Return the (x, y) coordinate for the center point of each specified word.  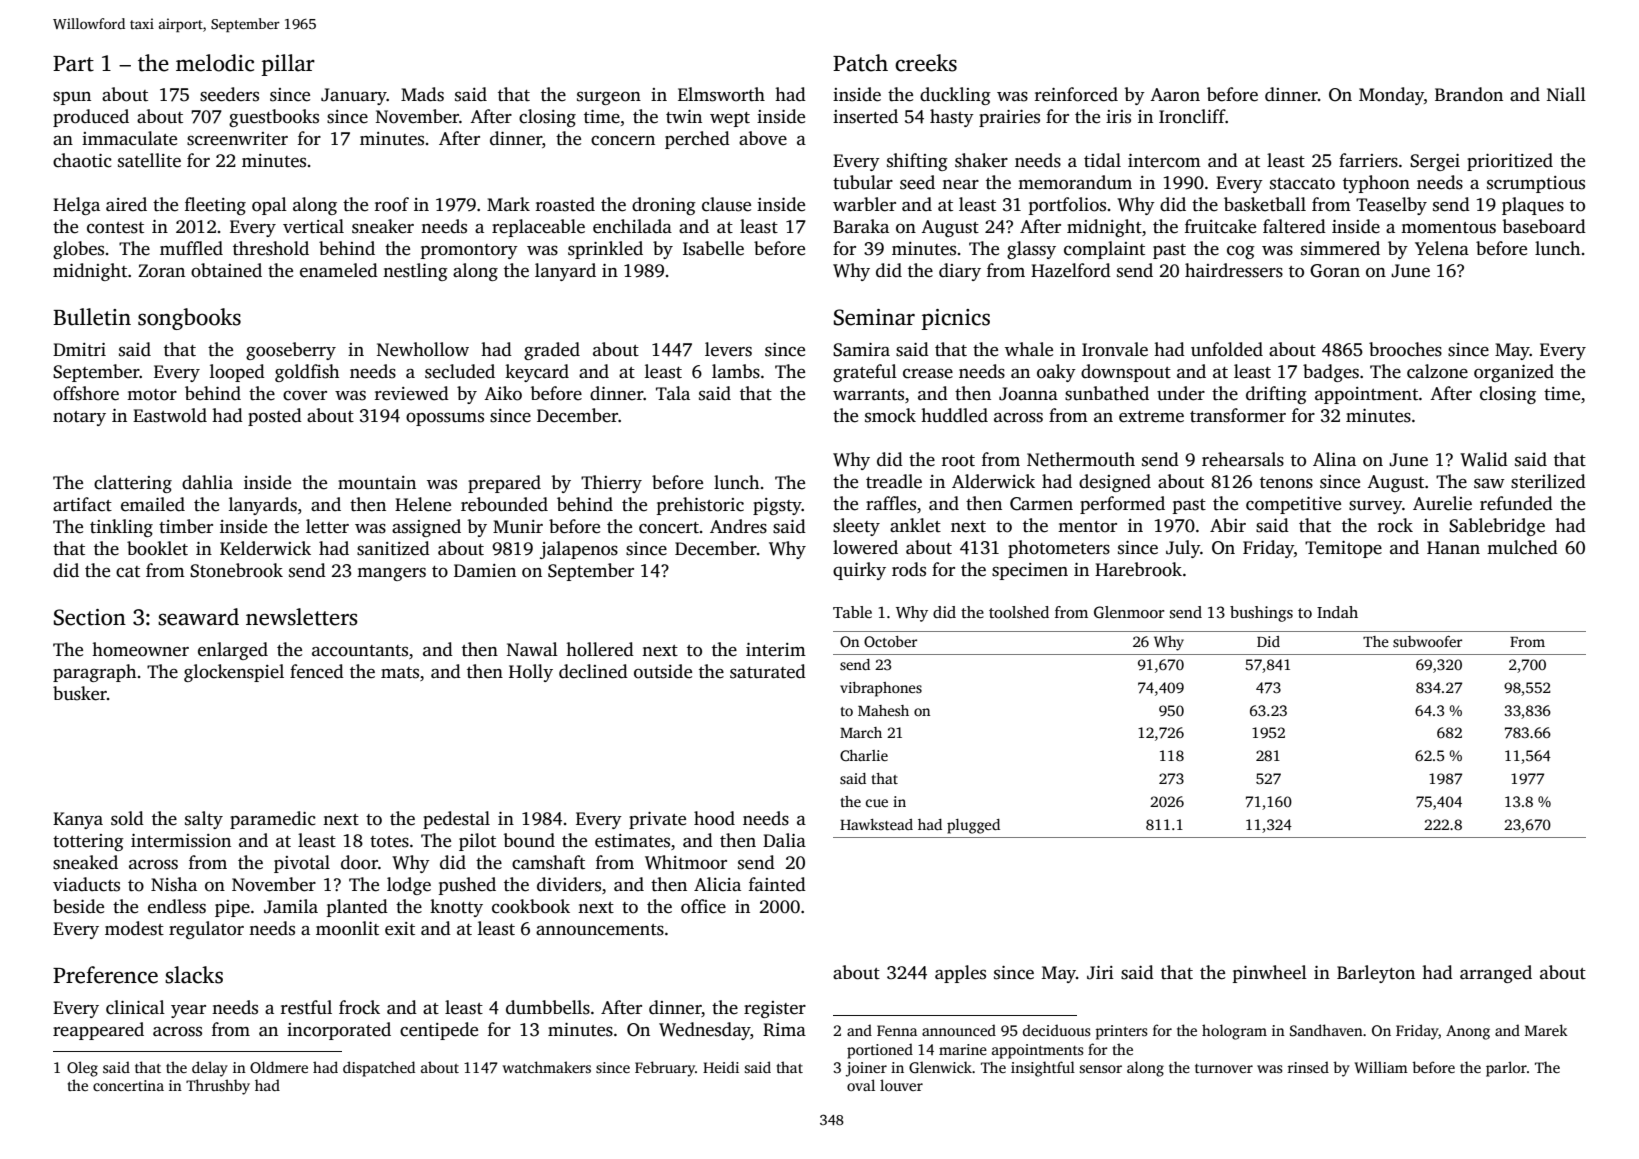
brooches (1405, 349)
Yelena (1442, 248)
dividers (569, 884)
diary (960, 272)
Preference (105, 975)
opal (269, 206)
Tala (673, 393)
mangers (391, 574)
